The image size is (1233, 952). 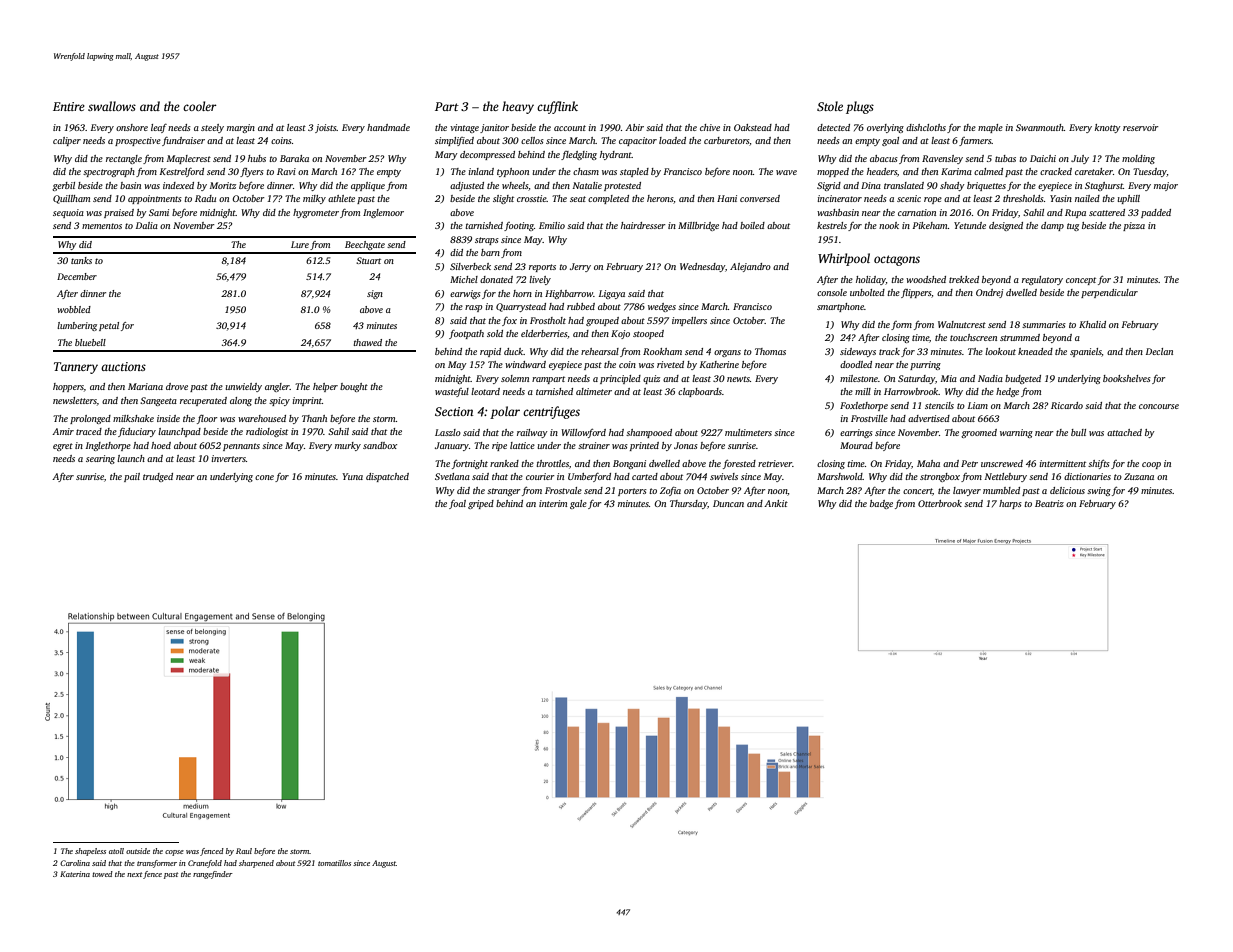 I want to click on foal, so click(x=457, y=504).
